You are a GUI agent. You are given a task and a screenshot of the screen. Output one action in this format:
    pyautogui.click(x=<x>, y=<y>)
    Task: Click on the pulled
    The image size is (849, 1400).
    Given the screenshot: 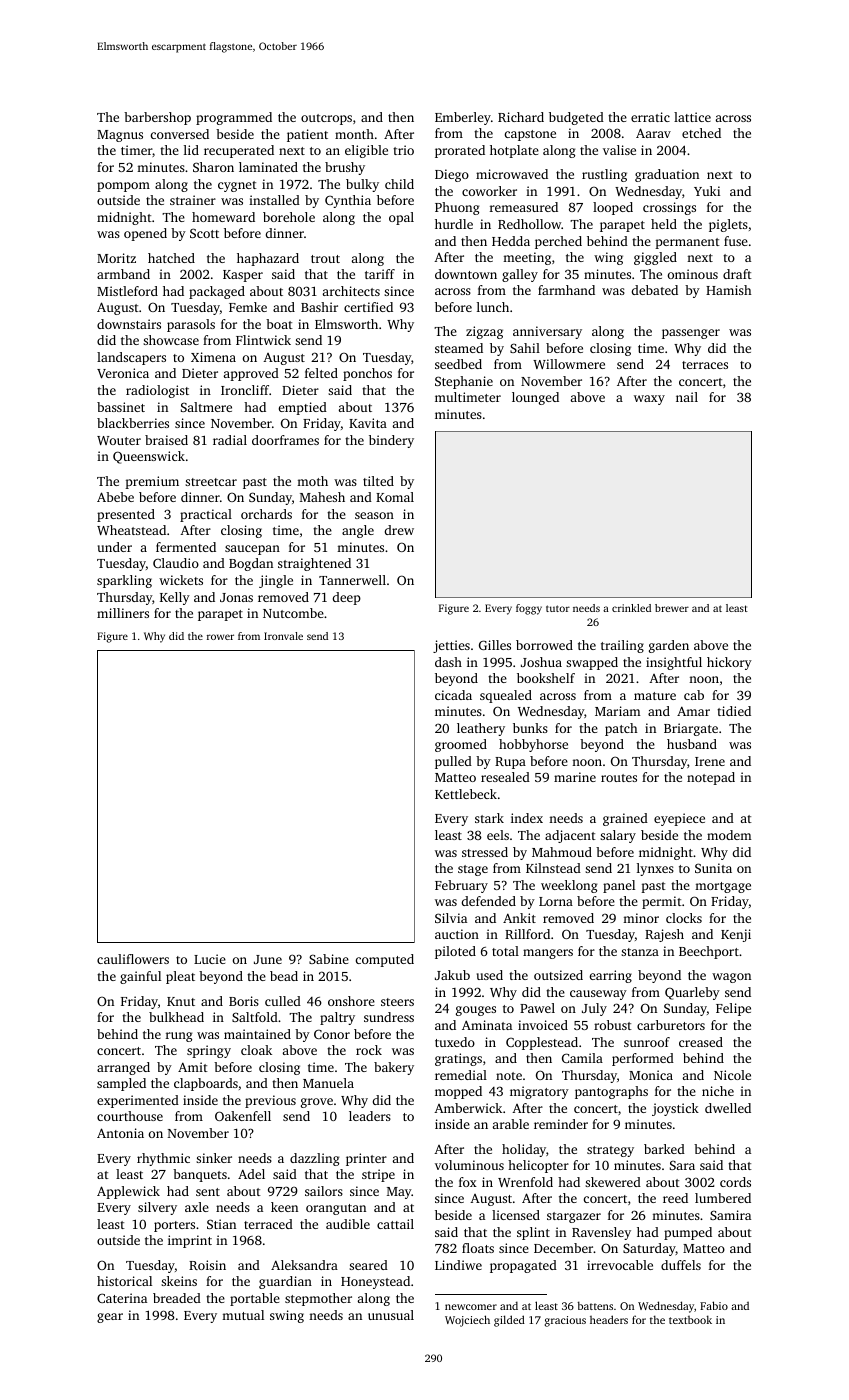 What is the action you would take?
    pyautogui.click(x=453, y=762)
